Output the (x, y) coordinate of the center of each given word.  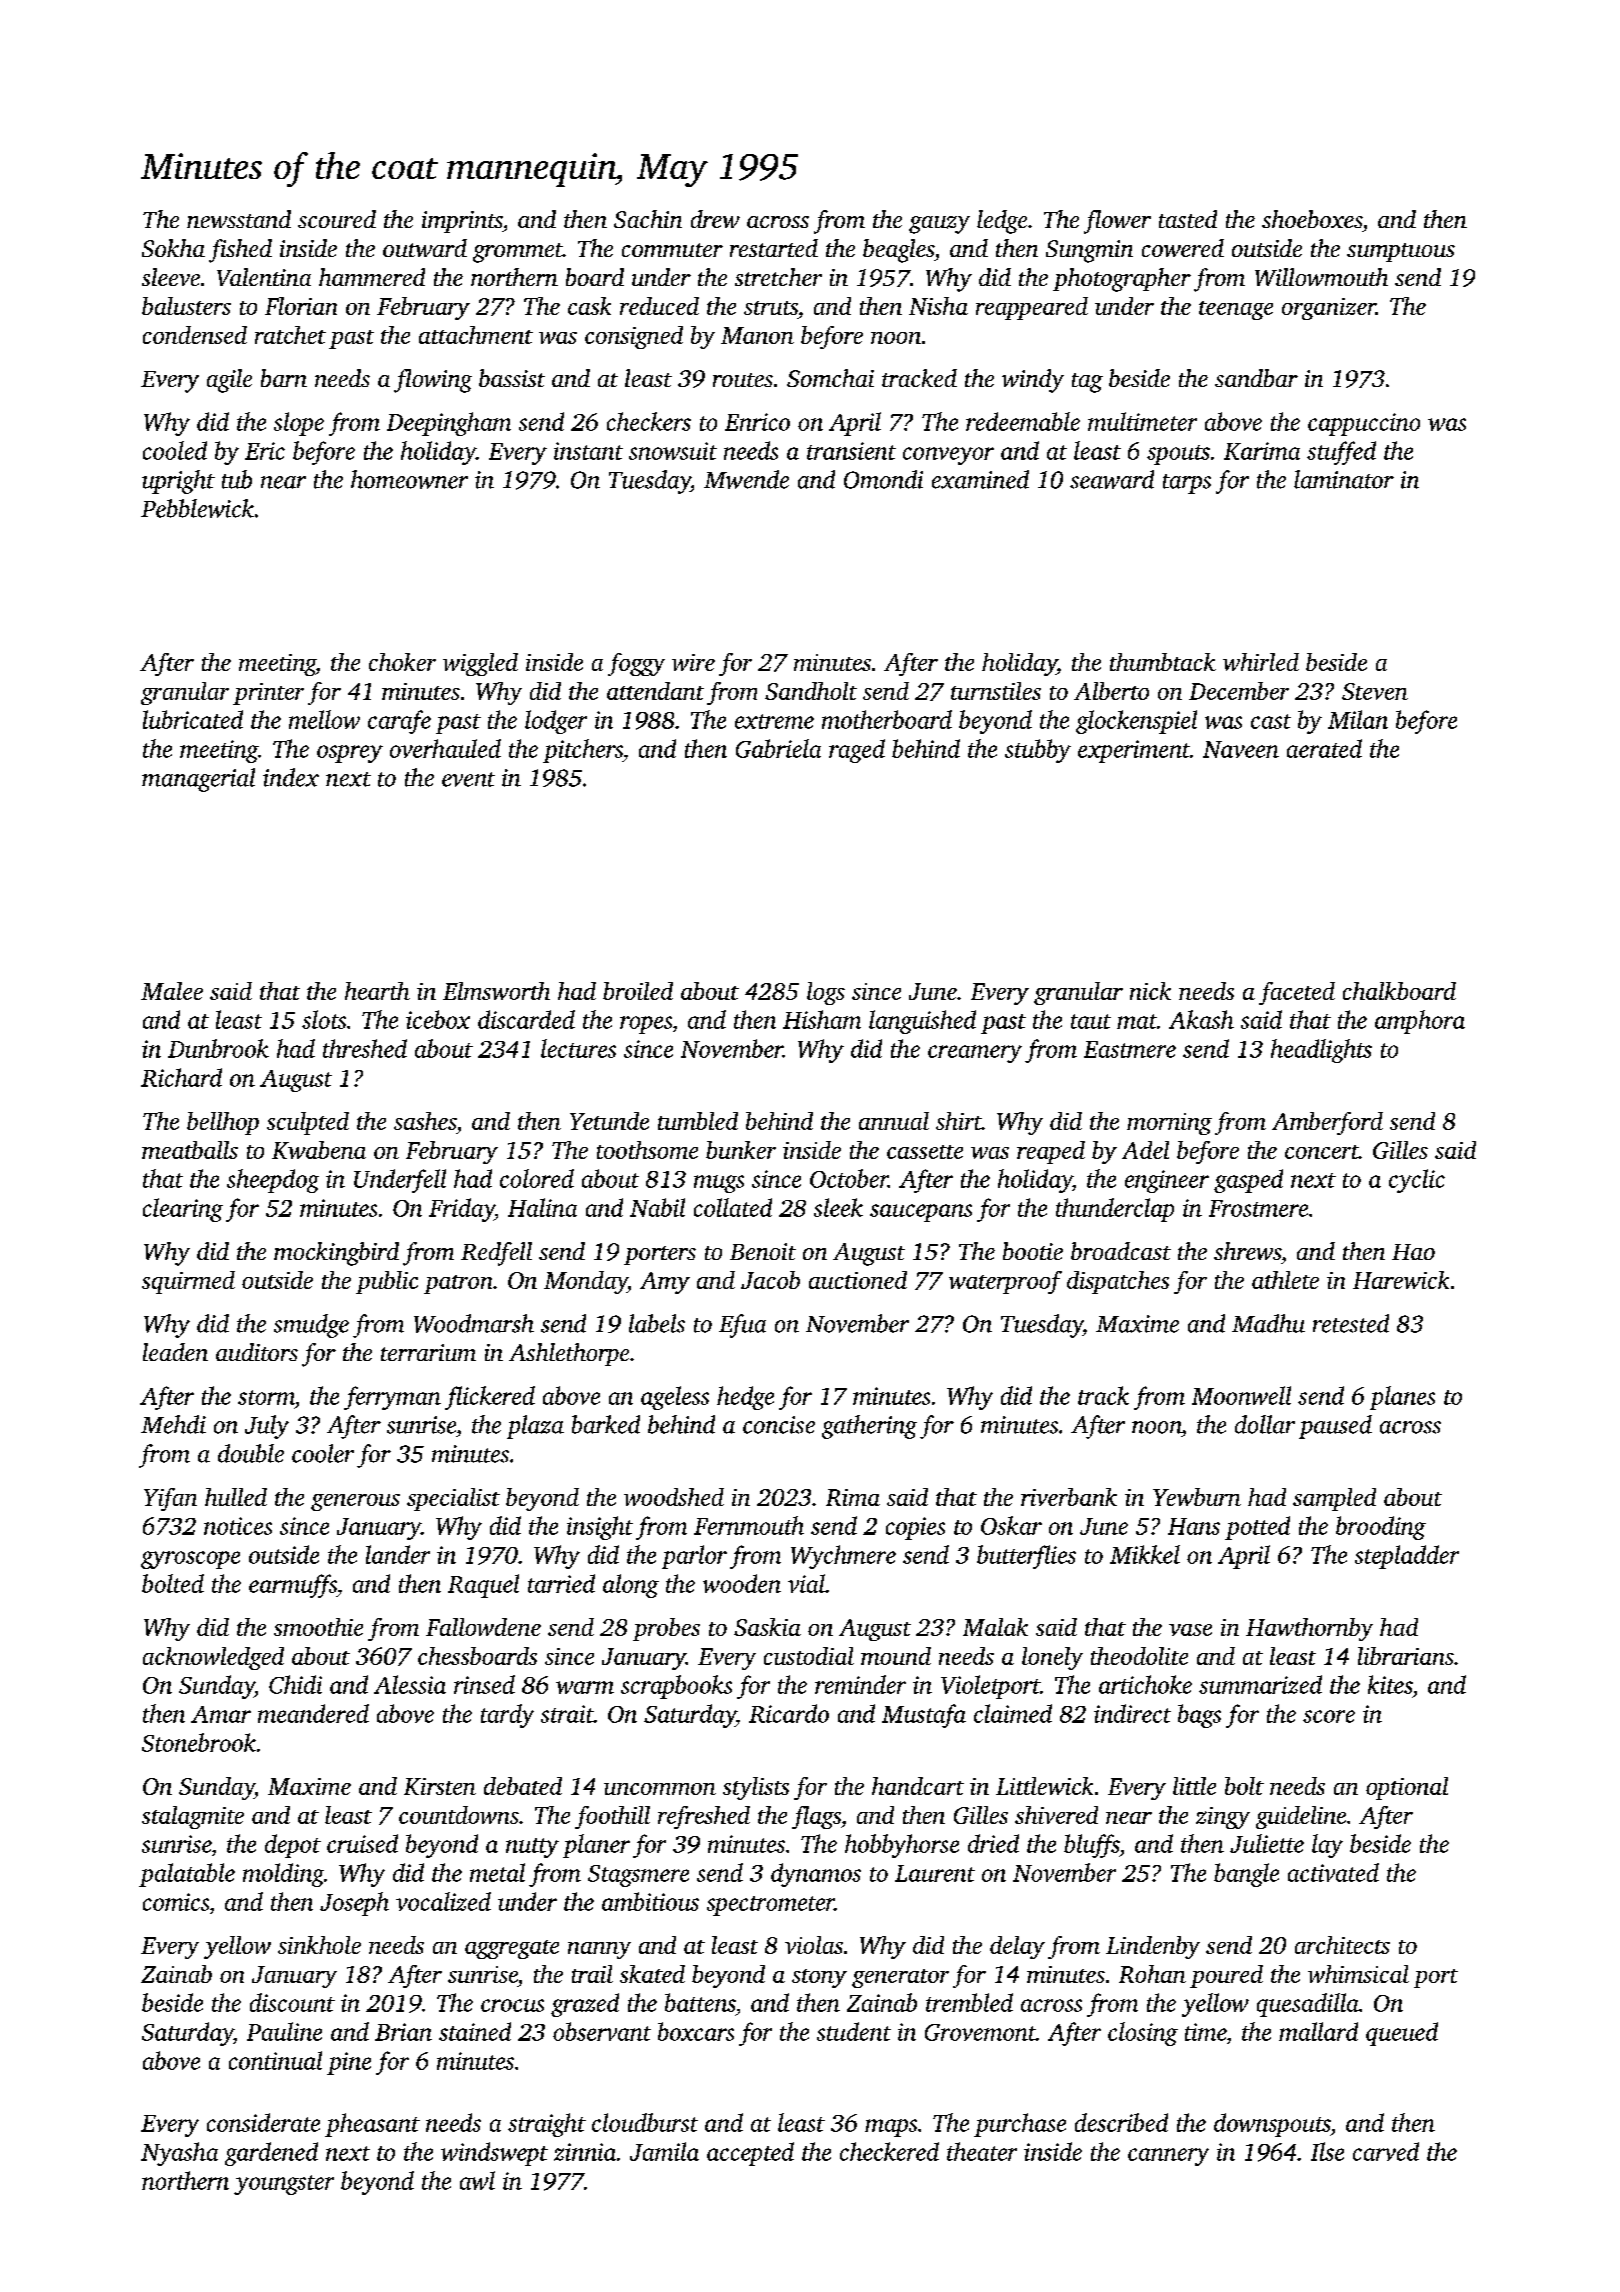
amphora (1420, 1022)
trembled (969, 2002)
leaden (175, 1352)
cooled (175, 450)
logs (826, 993)
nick (1150, 991)
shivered (1056, 1815)
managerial (198, 780)
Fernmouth (749, 1525)
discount (292, 2002)
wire (693, 662)
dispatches (1118, 1282)
